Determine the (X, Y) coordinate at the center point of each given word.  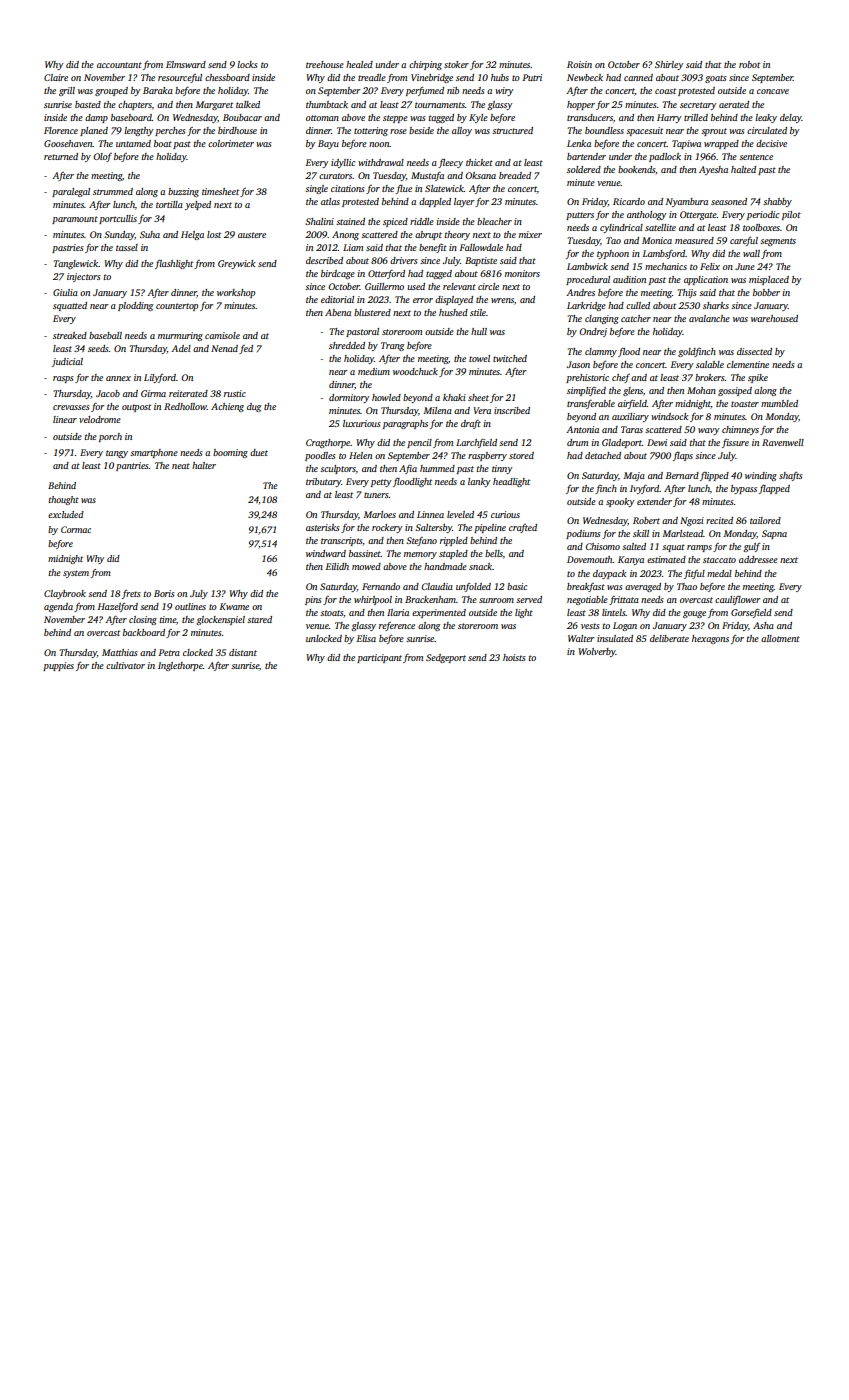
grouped (111, 91)
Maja (634, 476)
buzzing (183, 192)
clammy (601, 352)
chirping (425, 65)
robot (749, 64)
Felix (710, 266)
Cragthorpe (328, 443)
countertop (177, 307)
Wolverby (597, 652)
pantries (132, 466)
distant (243, 652)
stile (478, 312)
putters (580, 216)
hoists (514, 657)
